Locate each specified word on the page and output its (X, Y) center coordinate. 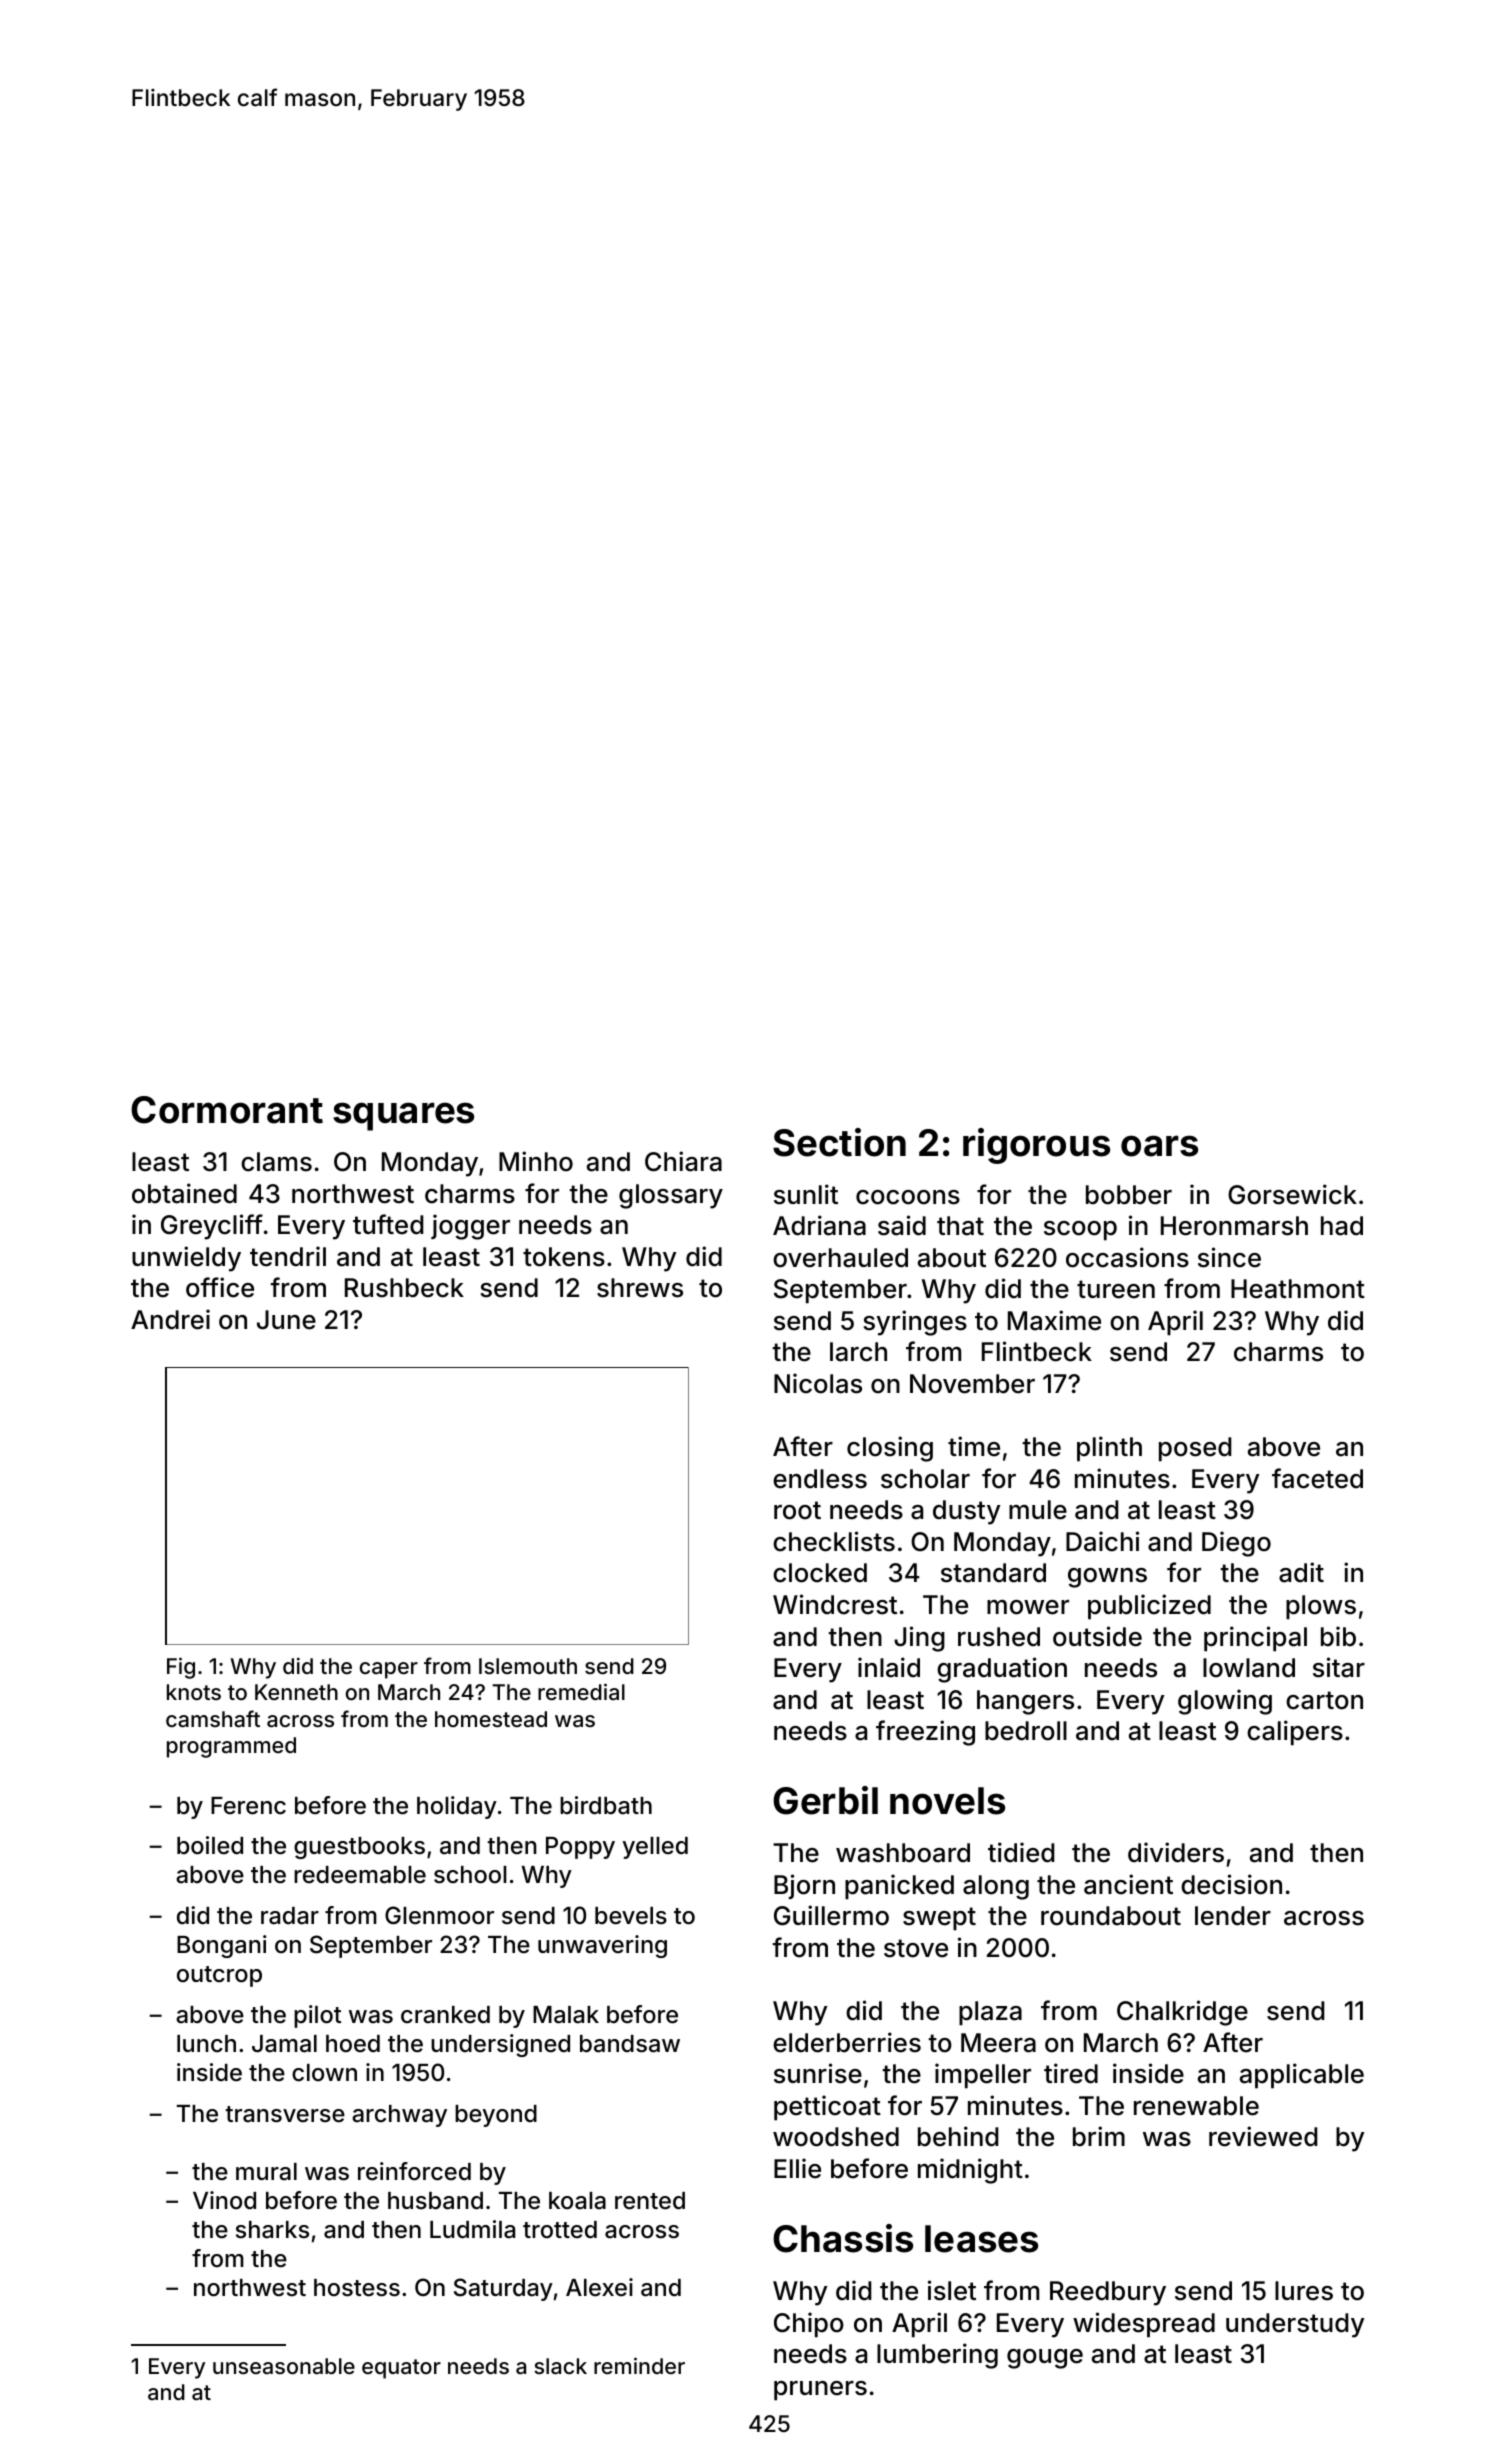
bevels (631, 1916)
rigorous (1036, 1146)
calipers (1295, 1733)
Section (839, 1142)
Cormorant (227, 1110)
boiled (210, 1845)
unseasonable (284, 2366)
